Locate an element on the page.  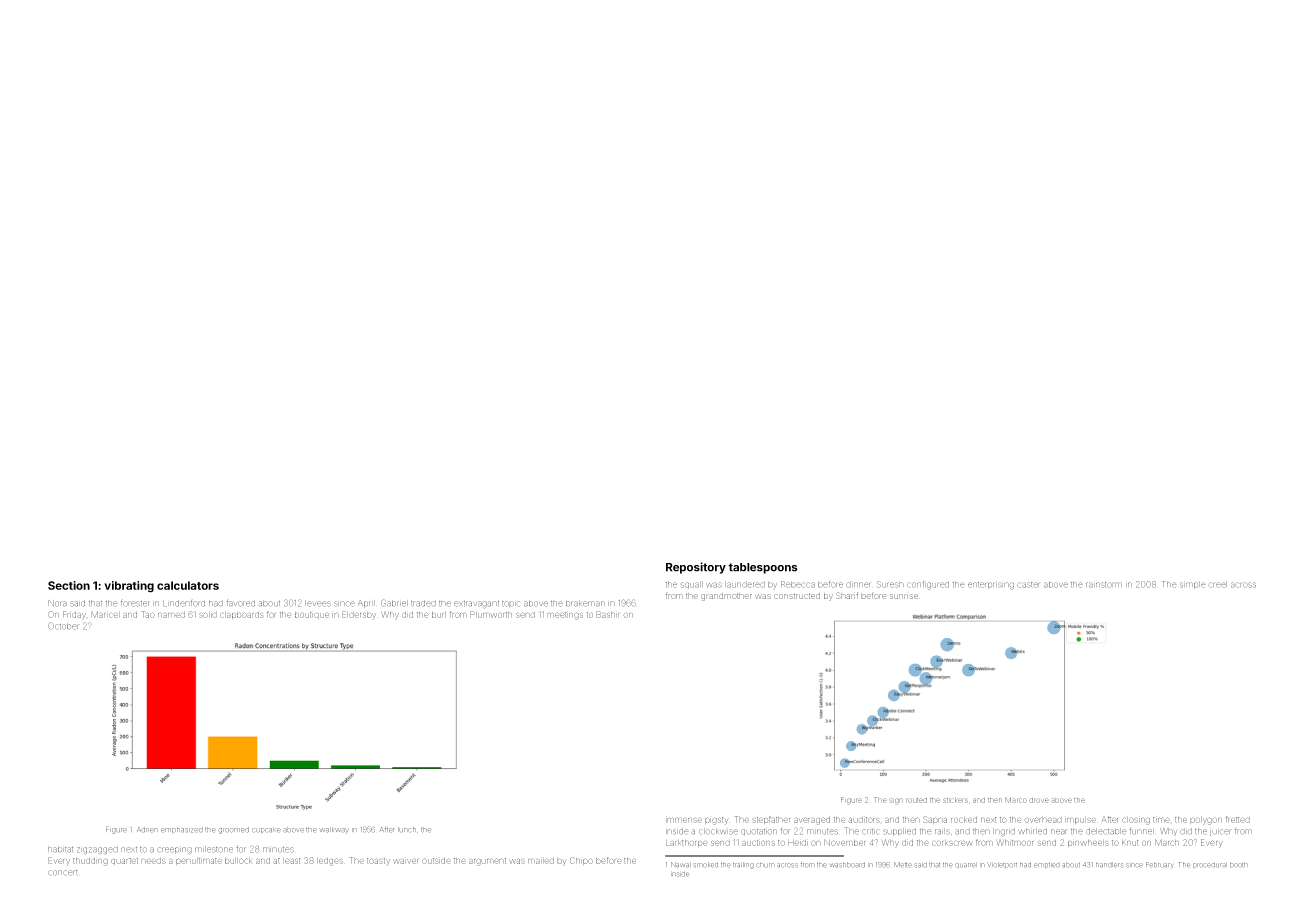
sunrise is located at coordinates (904, 596).
